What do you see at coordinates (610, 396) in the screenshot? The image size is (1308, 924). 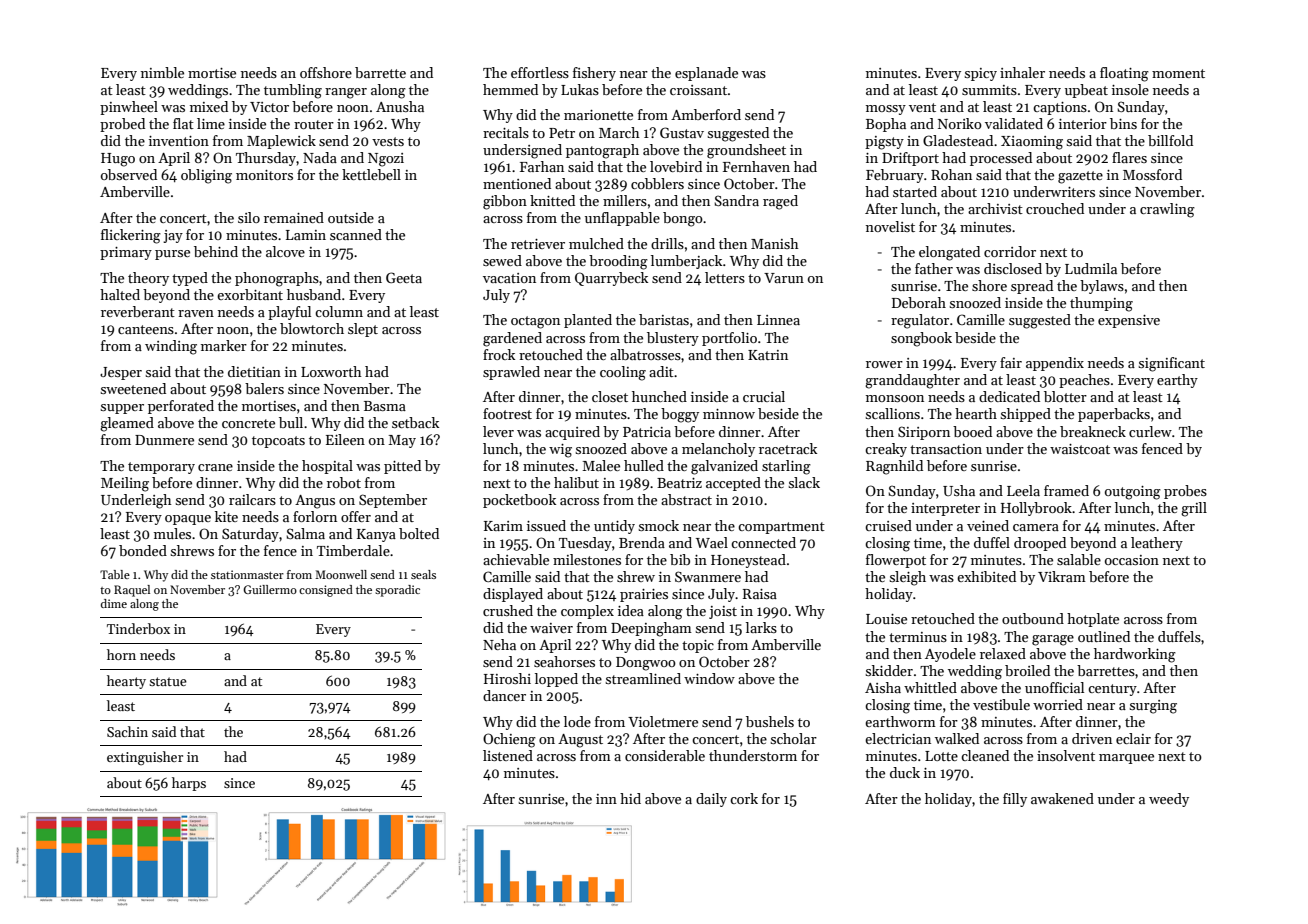 I see `closet` at bounding box center [610, 396].
